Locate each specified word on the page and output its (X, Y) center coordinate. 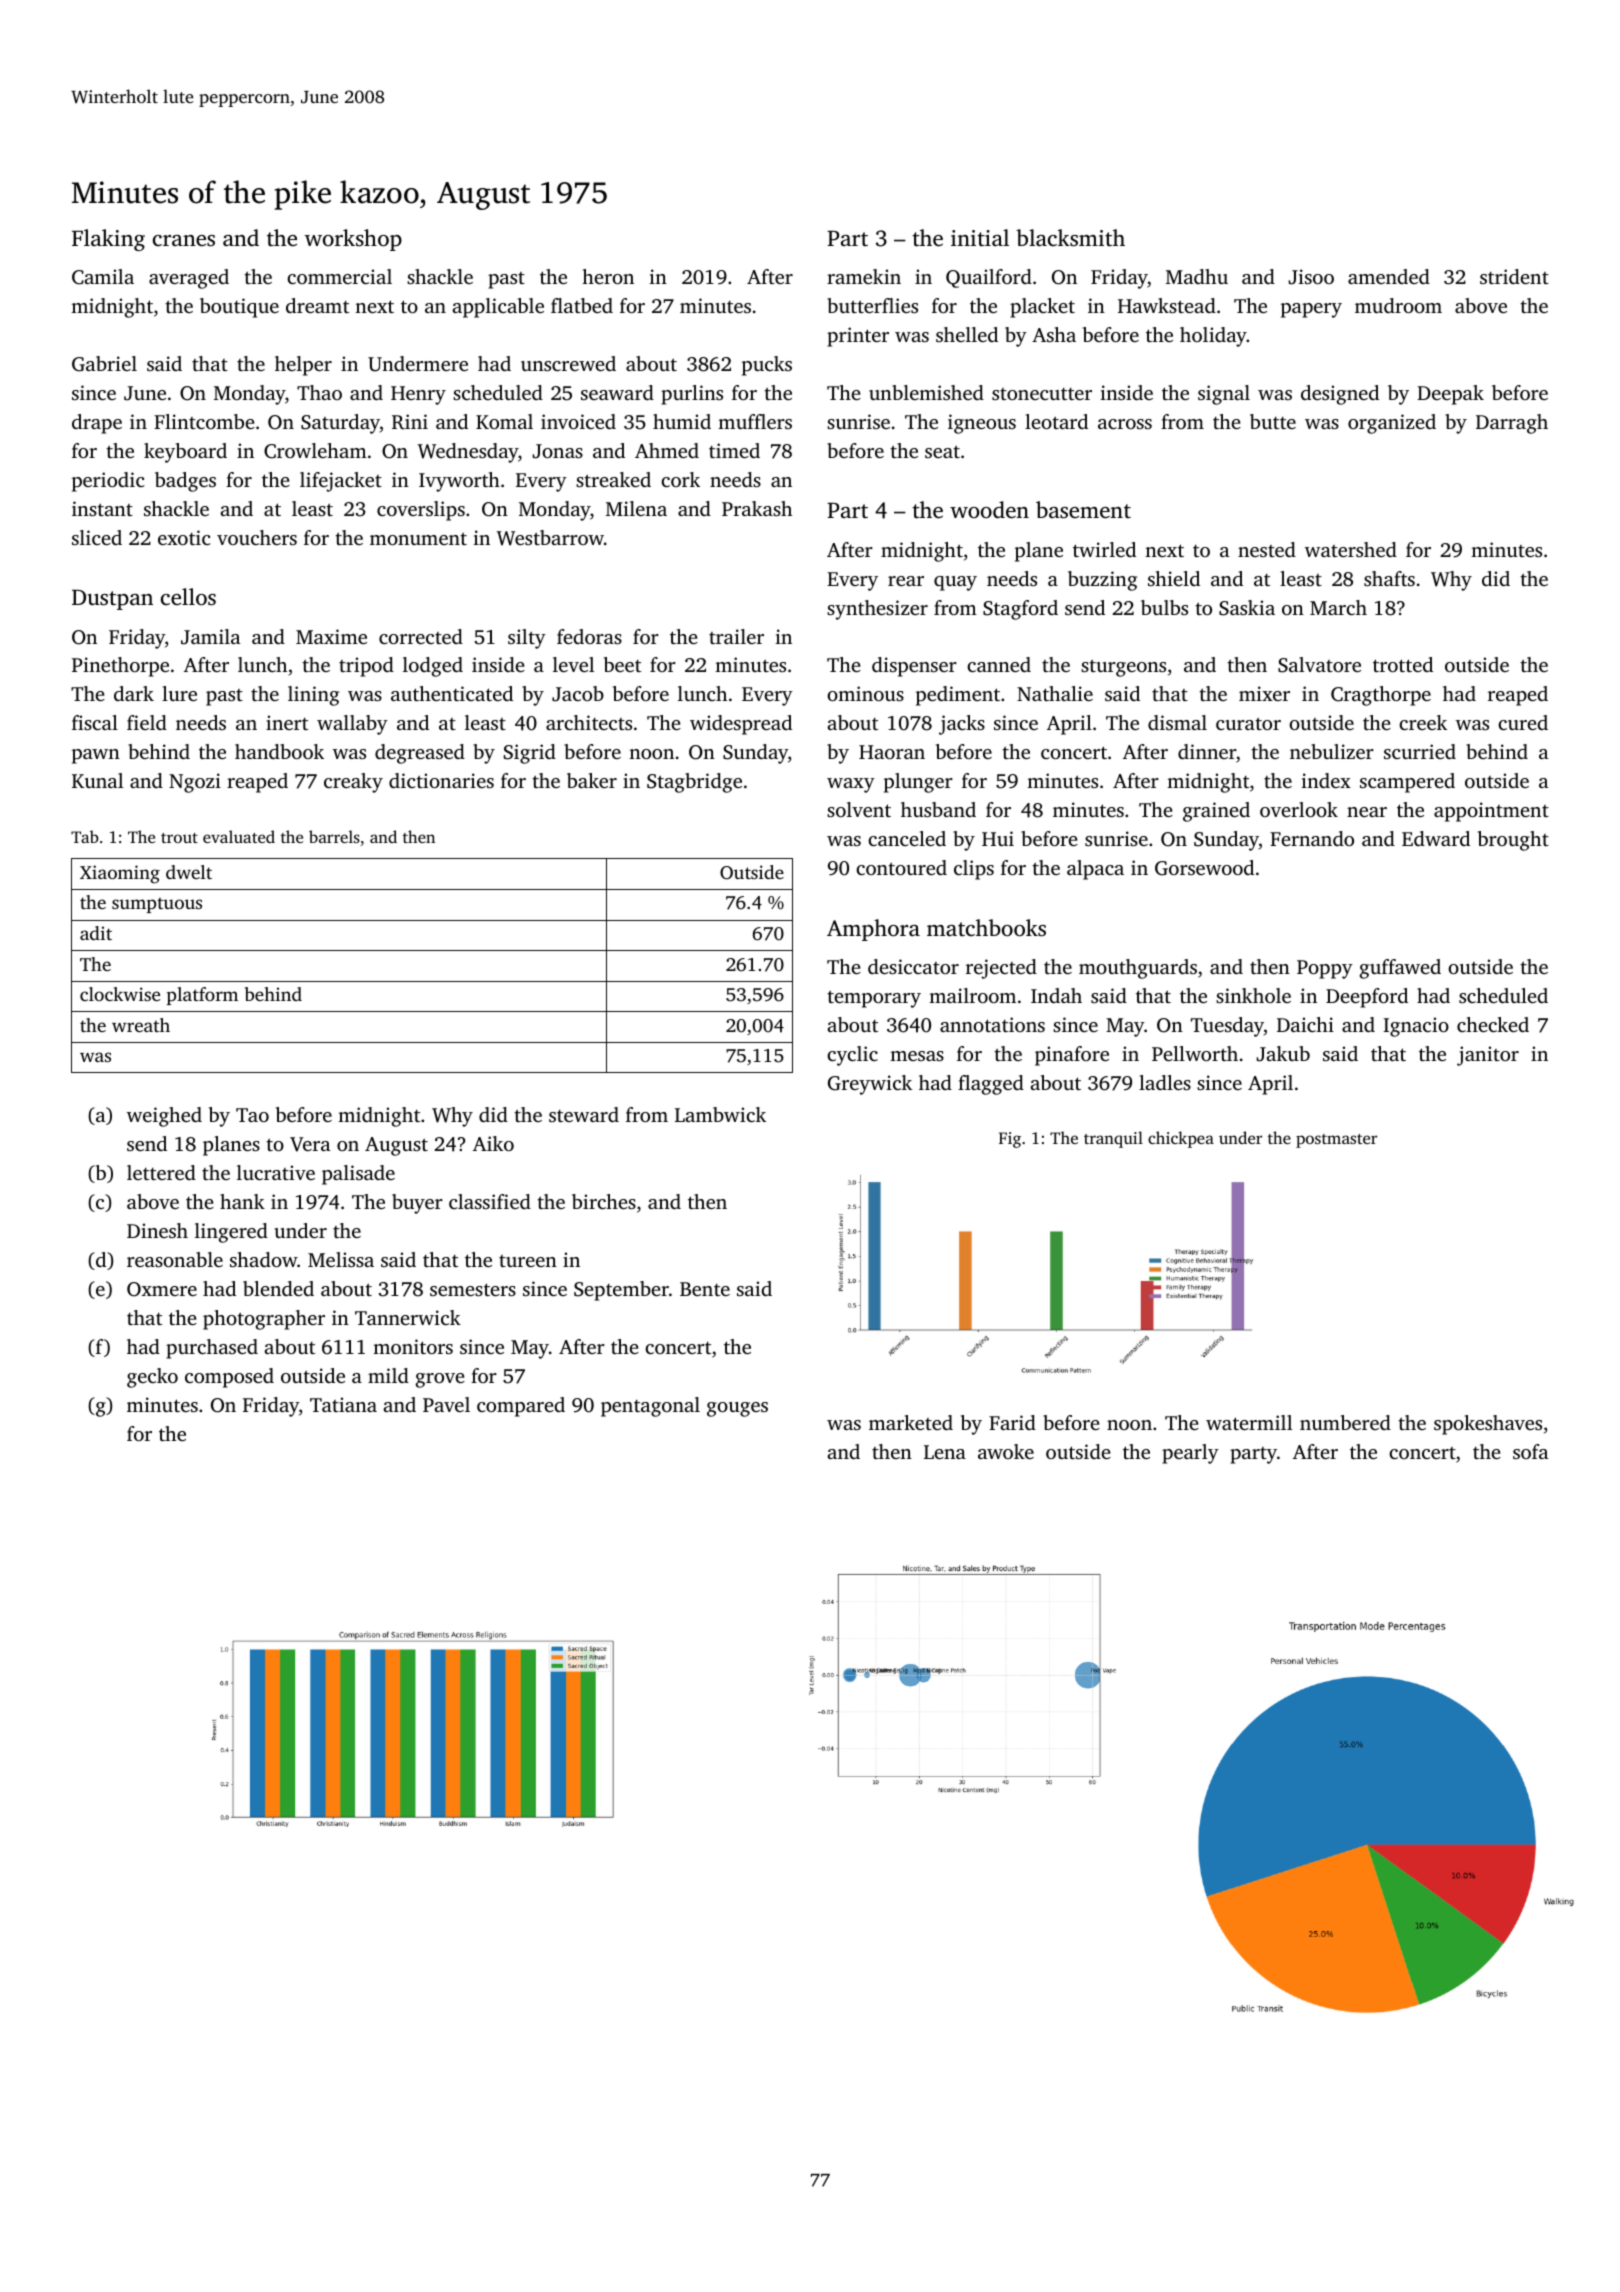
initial (980, 237)
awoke (1006, 1451)
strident (1514, 276)
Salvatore (1319, 665)
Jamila (210, 637)
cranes (184, 240)
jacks (962, 725)
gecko (152, 1378)
